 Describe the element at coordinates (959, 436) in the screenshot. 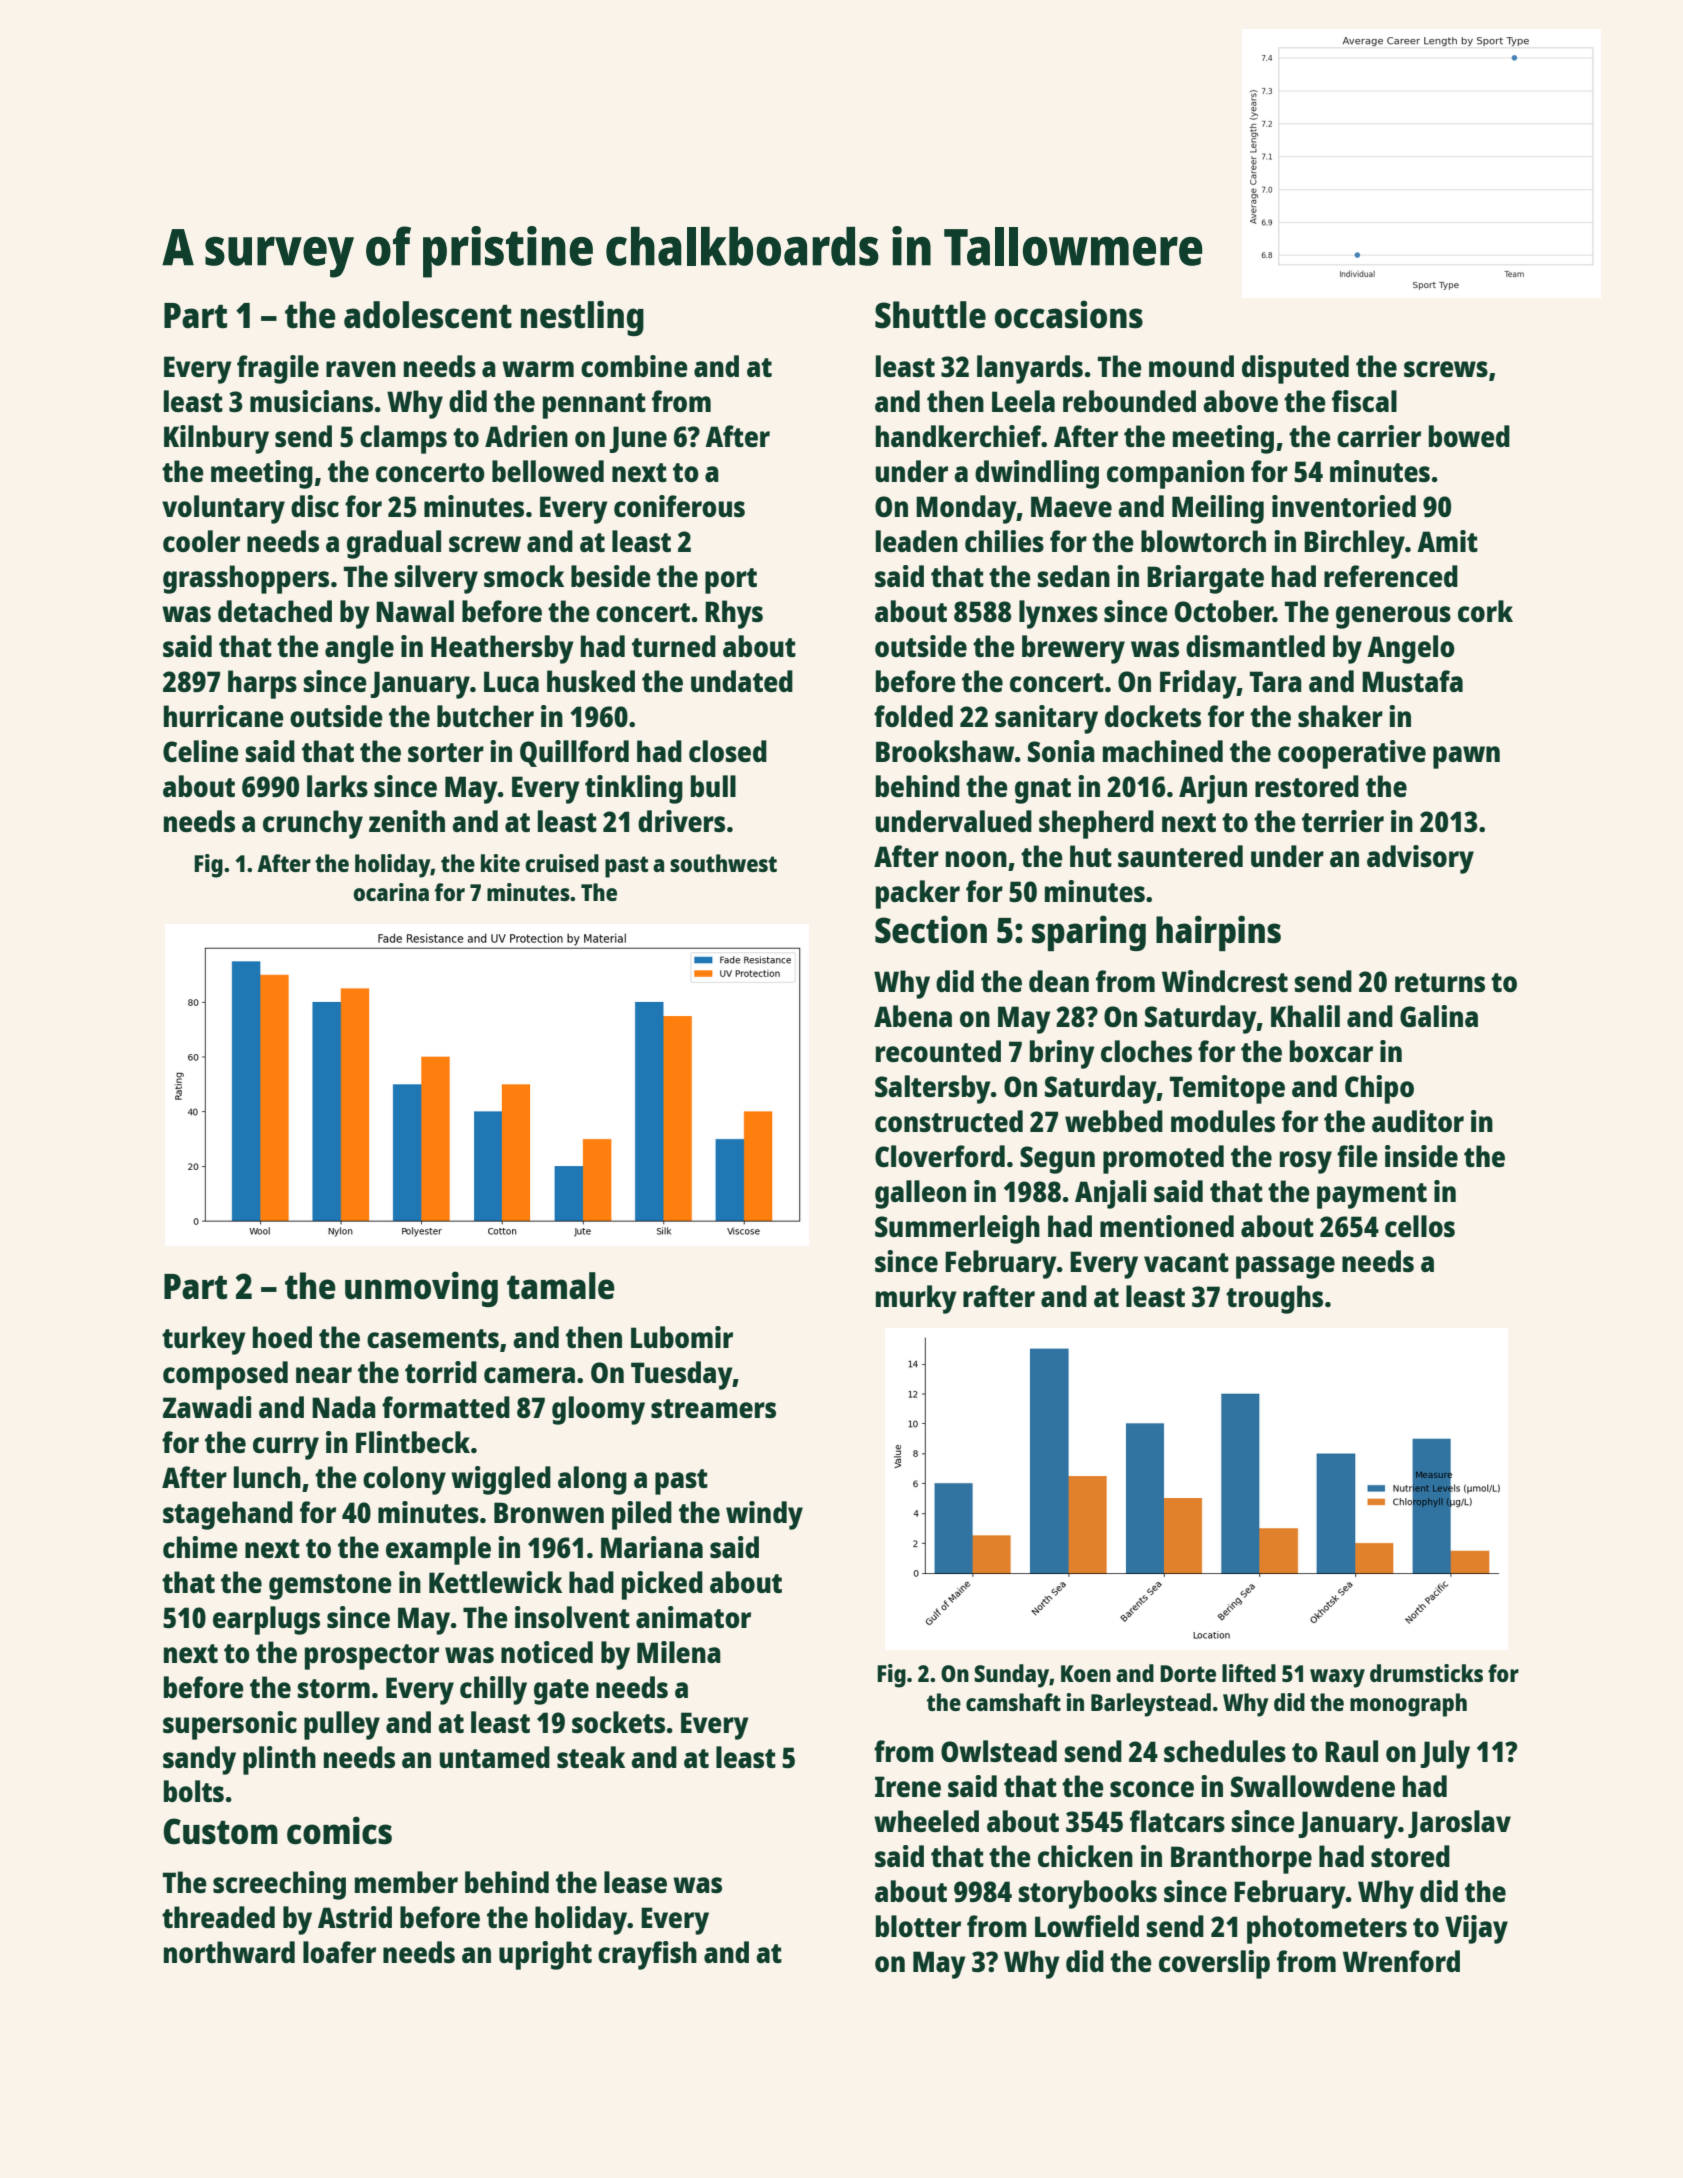

I see `handkerchief` at that location.
